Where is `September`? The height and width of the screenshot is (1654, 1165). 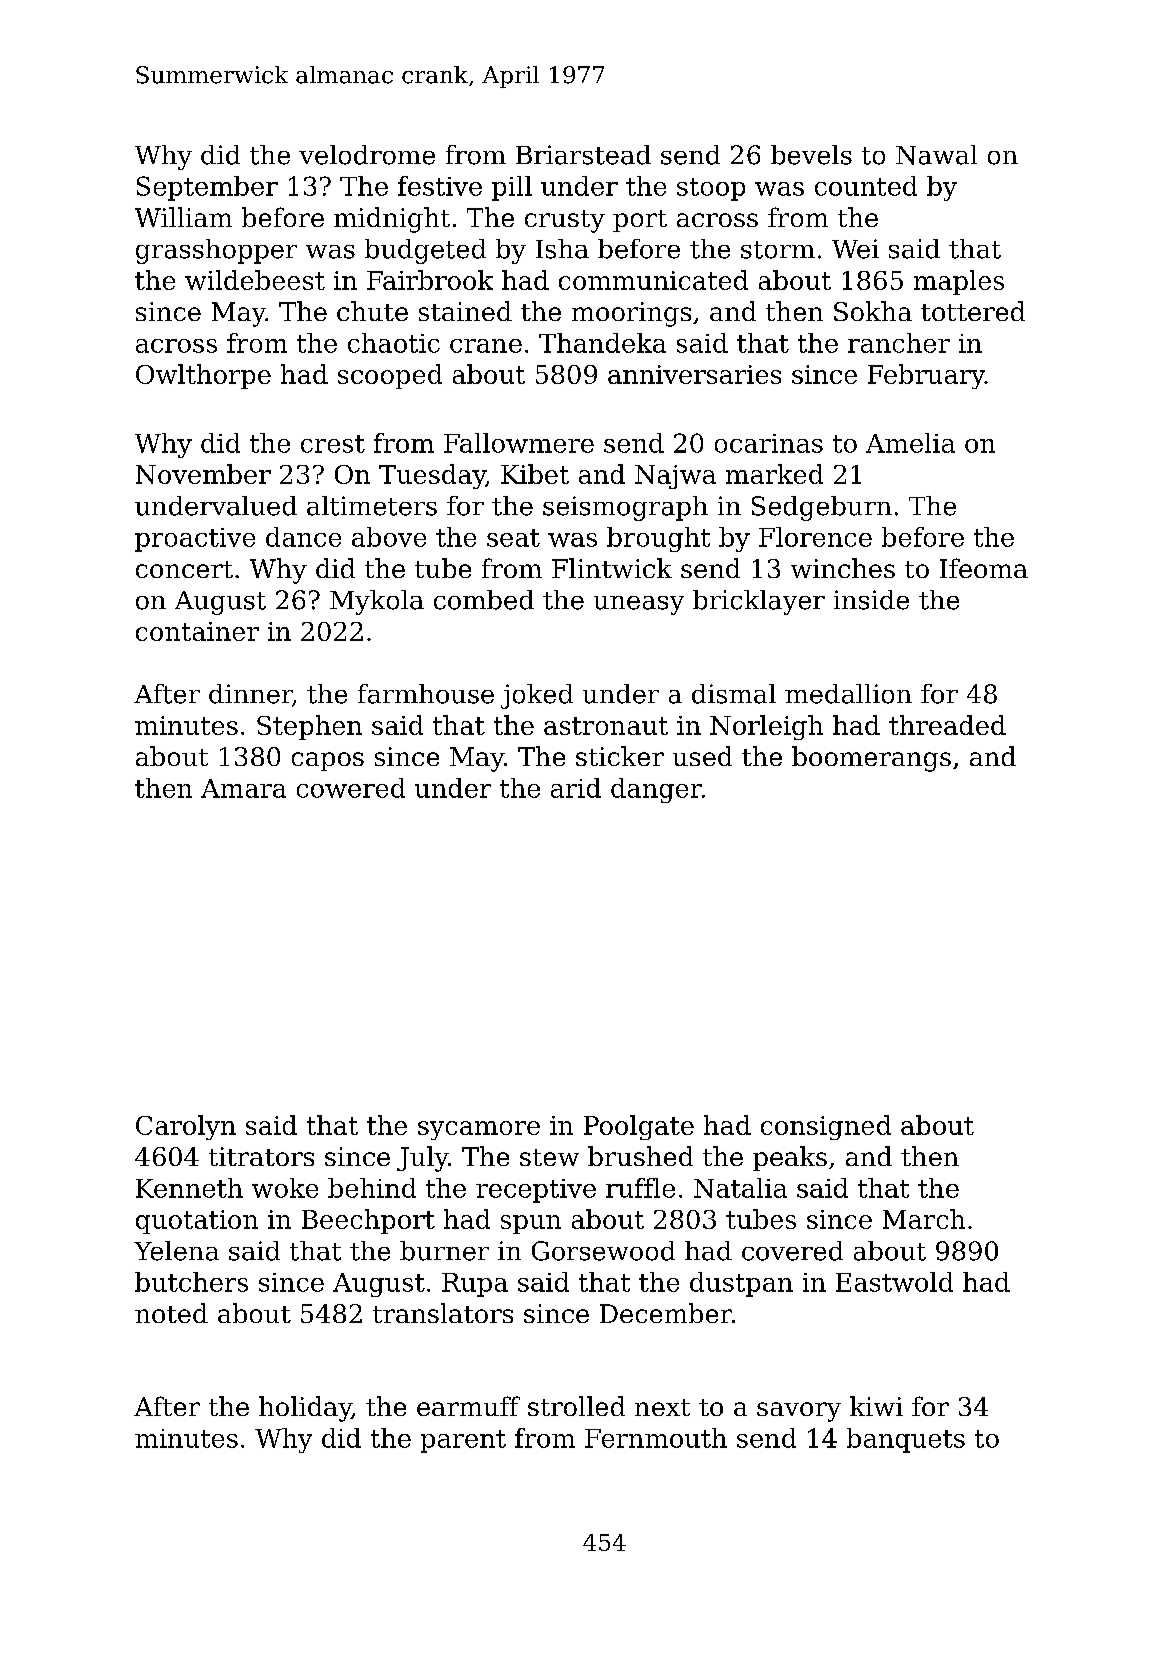
September is located at coordinates (207, 188).
